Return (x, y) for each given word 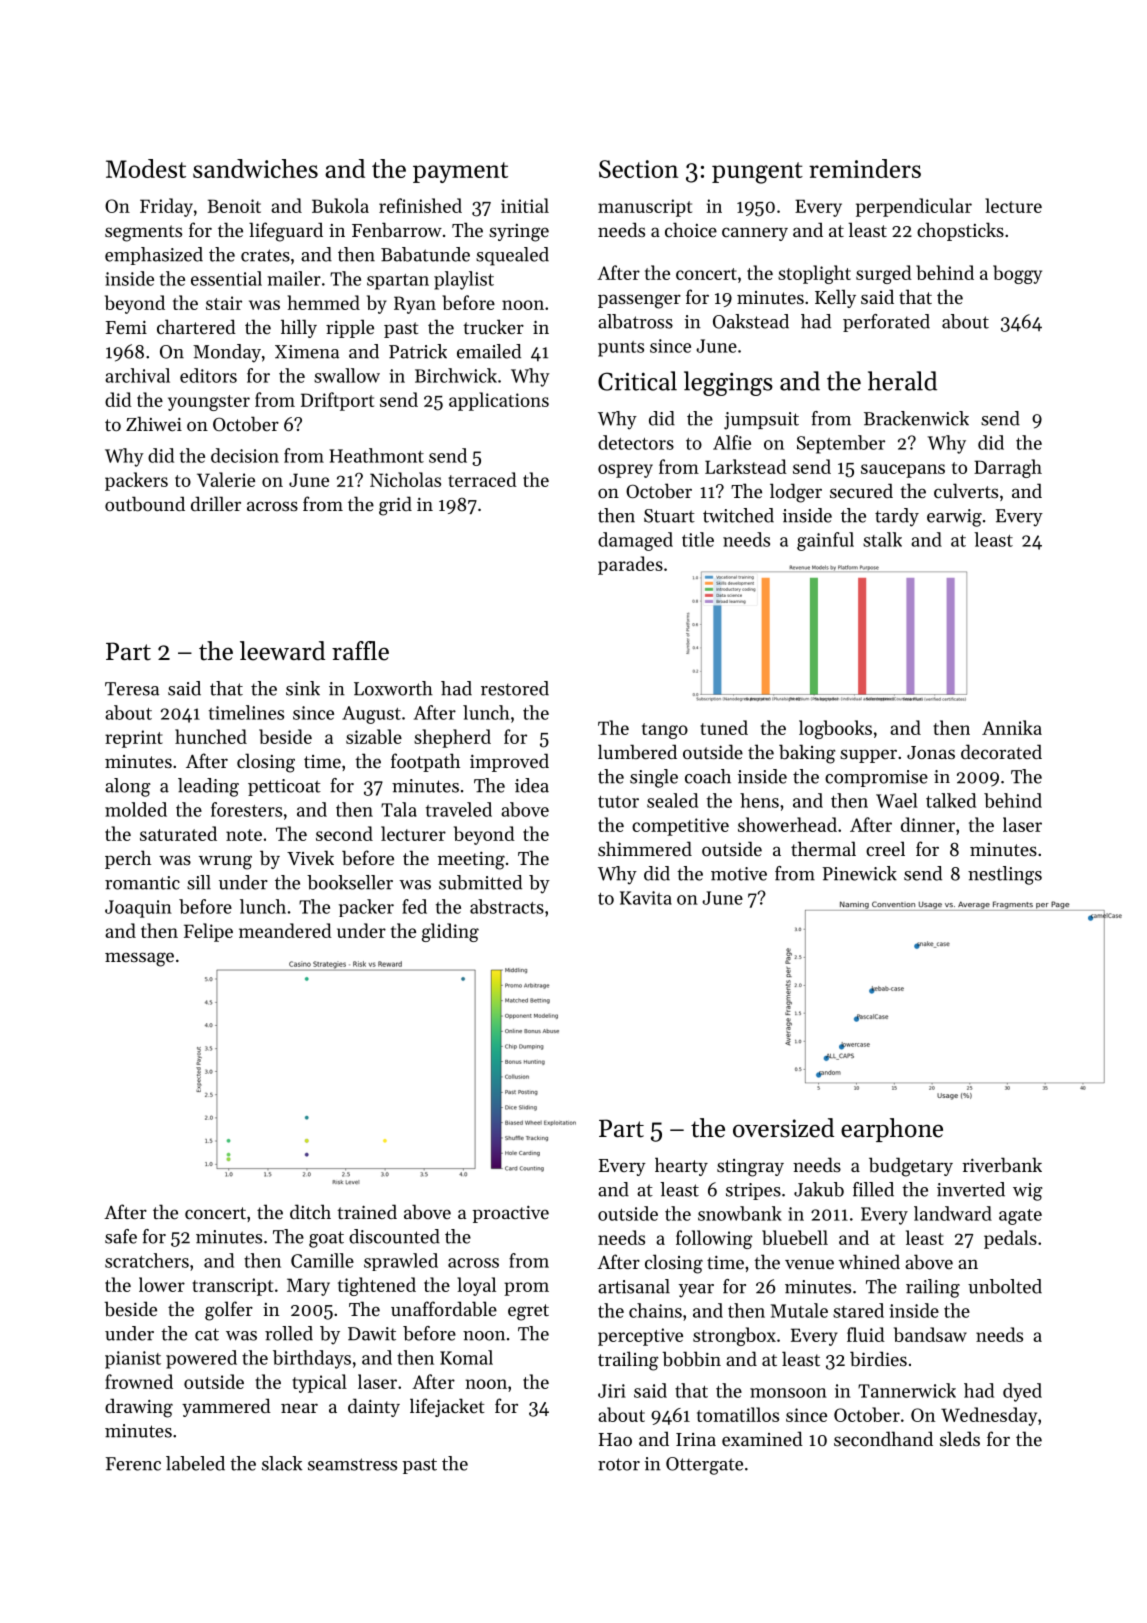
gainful (825, 541)
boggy (1017, 274)
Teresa (132, 689)
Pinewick (860, 873)
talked (951, 800)
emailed (489, 351)
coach (708, 776)
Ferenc (133, 1464)
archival (137, 375)
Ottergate (704, 1466)
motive (739, 874)
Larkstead (746, 466)
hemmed (323, 302)
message (139, 959)
